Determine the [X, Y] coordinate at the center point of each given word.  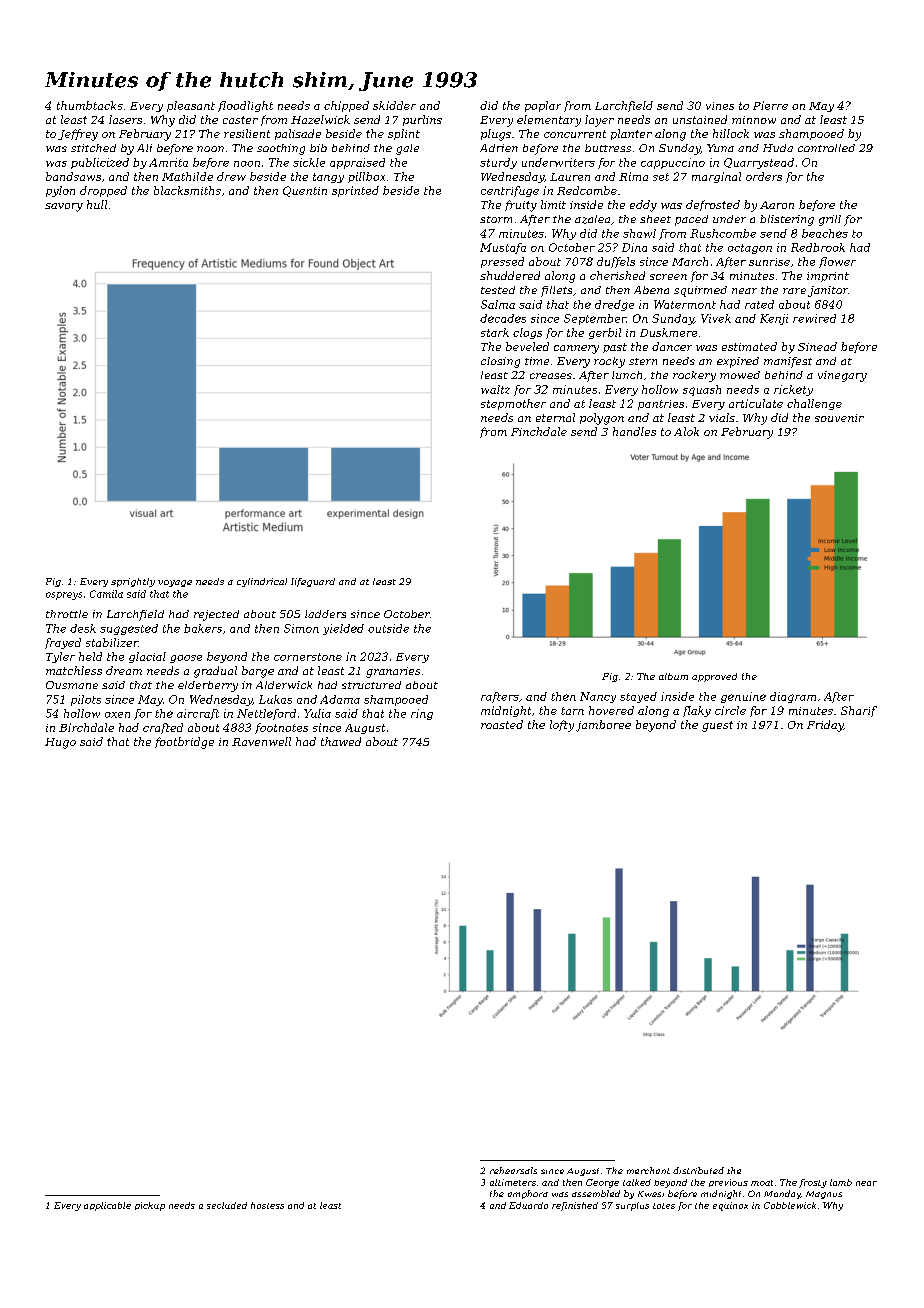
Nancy [598, 697]
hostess [267, 1205]
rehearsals [513, 1170]
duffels [616, 262]
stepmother [513, 404]
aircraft [198, 714]
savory [64, 207]
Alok [686, 431]
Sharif [859, 711]
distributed [698, 1170]
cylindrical [262, 582]
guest [717, 726]
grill [830, 220]
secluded [227, 1205]
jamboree [603, 726]
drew [231, 176]
